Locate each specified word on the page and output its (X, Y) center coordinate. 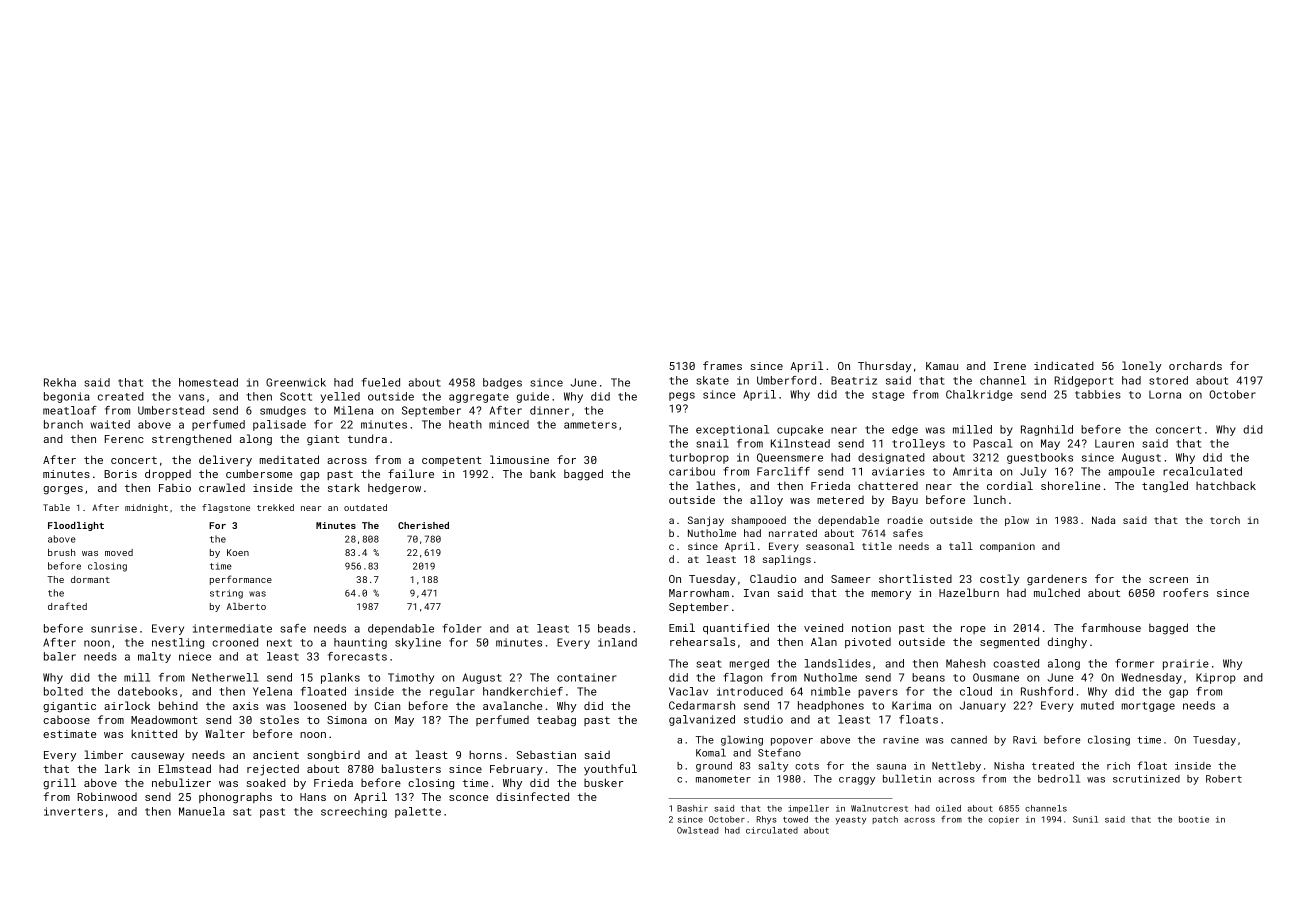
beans (928, 677)
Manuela (202, 811)
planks (340, 678)
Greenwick (296, 382)
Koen (238, 552)
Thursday (884, 367)
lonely (1142, 367)
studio (763, 719)
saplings (787, 560)
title (877, 546)
